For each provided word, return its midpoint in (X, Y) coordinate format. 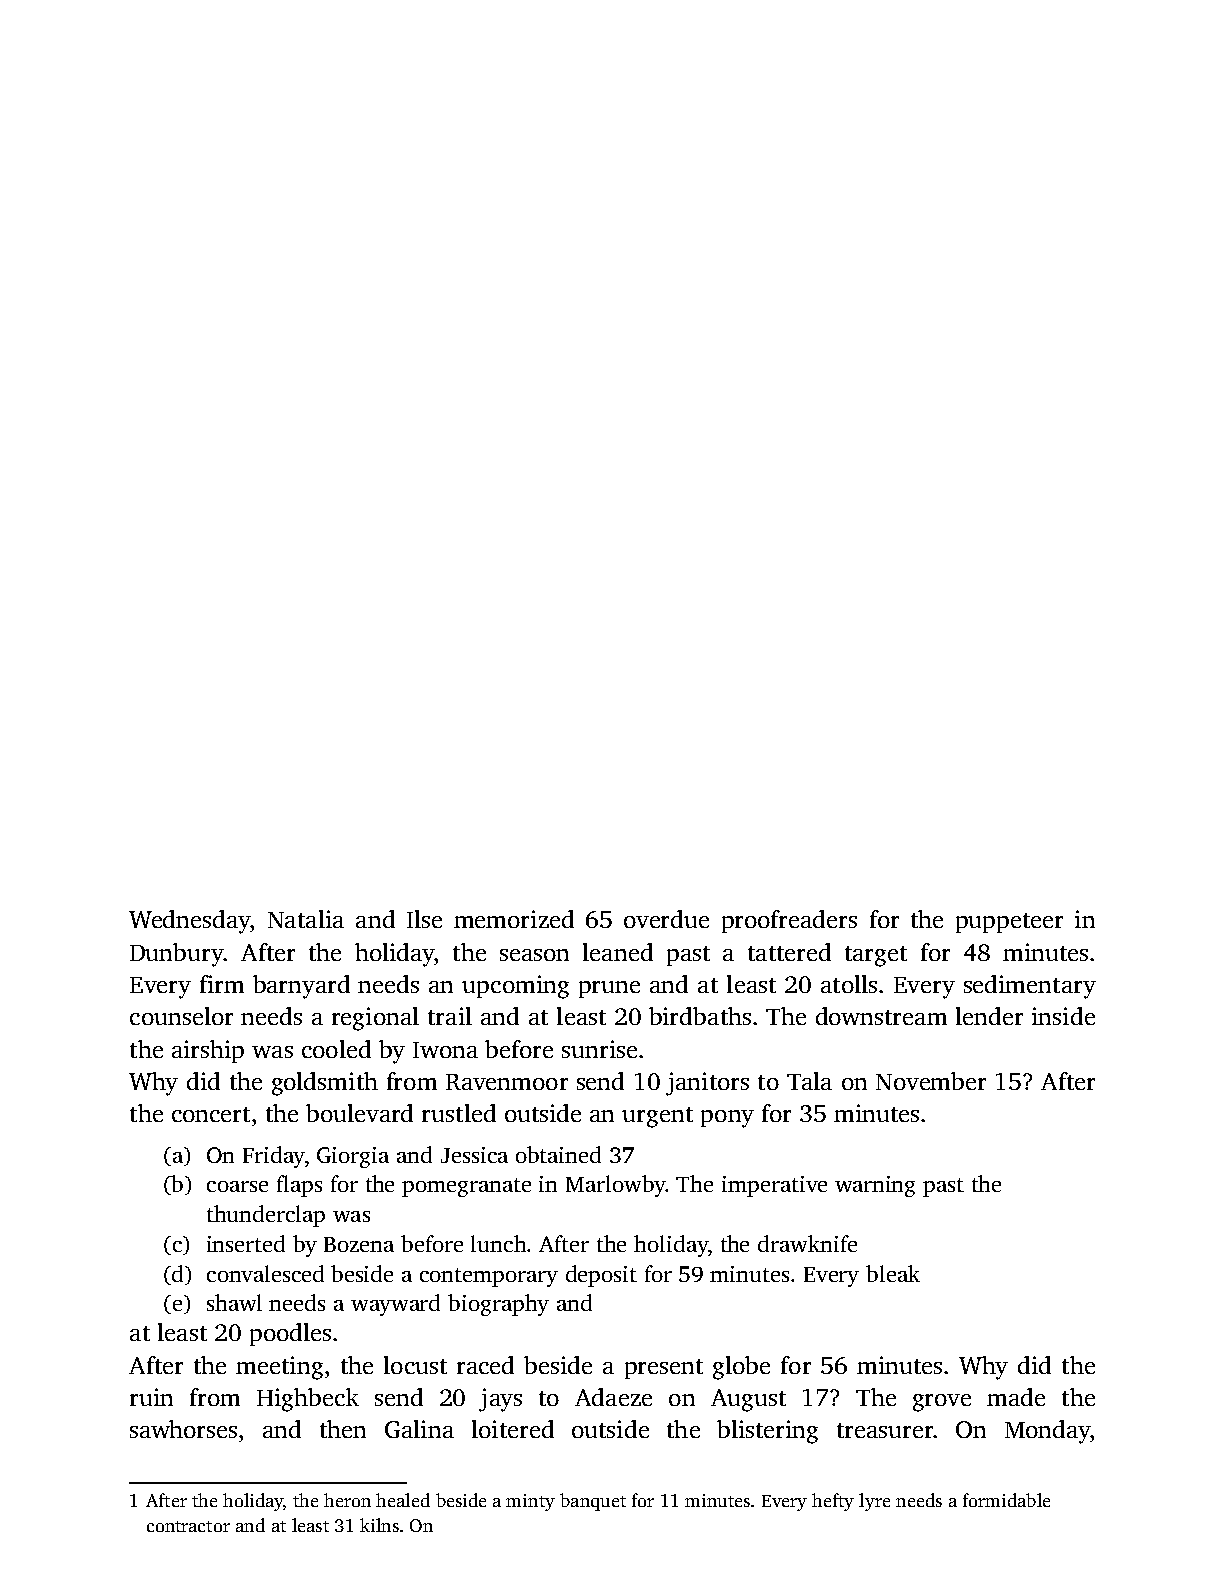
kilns (379, 1525)
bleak (893, 1273)
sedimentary (1030, 987)
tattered (789, 952)
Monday (1047, 1432)
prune (609, 989)
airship (208, 1051)
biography (498, 1305)
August (748, 1400)
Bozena (359, 1244)
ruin (151, 1397)
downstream (881, 1016)
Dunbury (177, 955)
